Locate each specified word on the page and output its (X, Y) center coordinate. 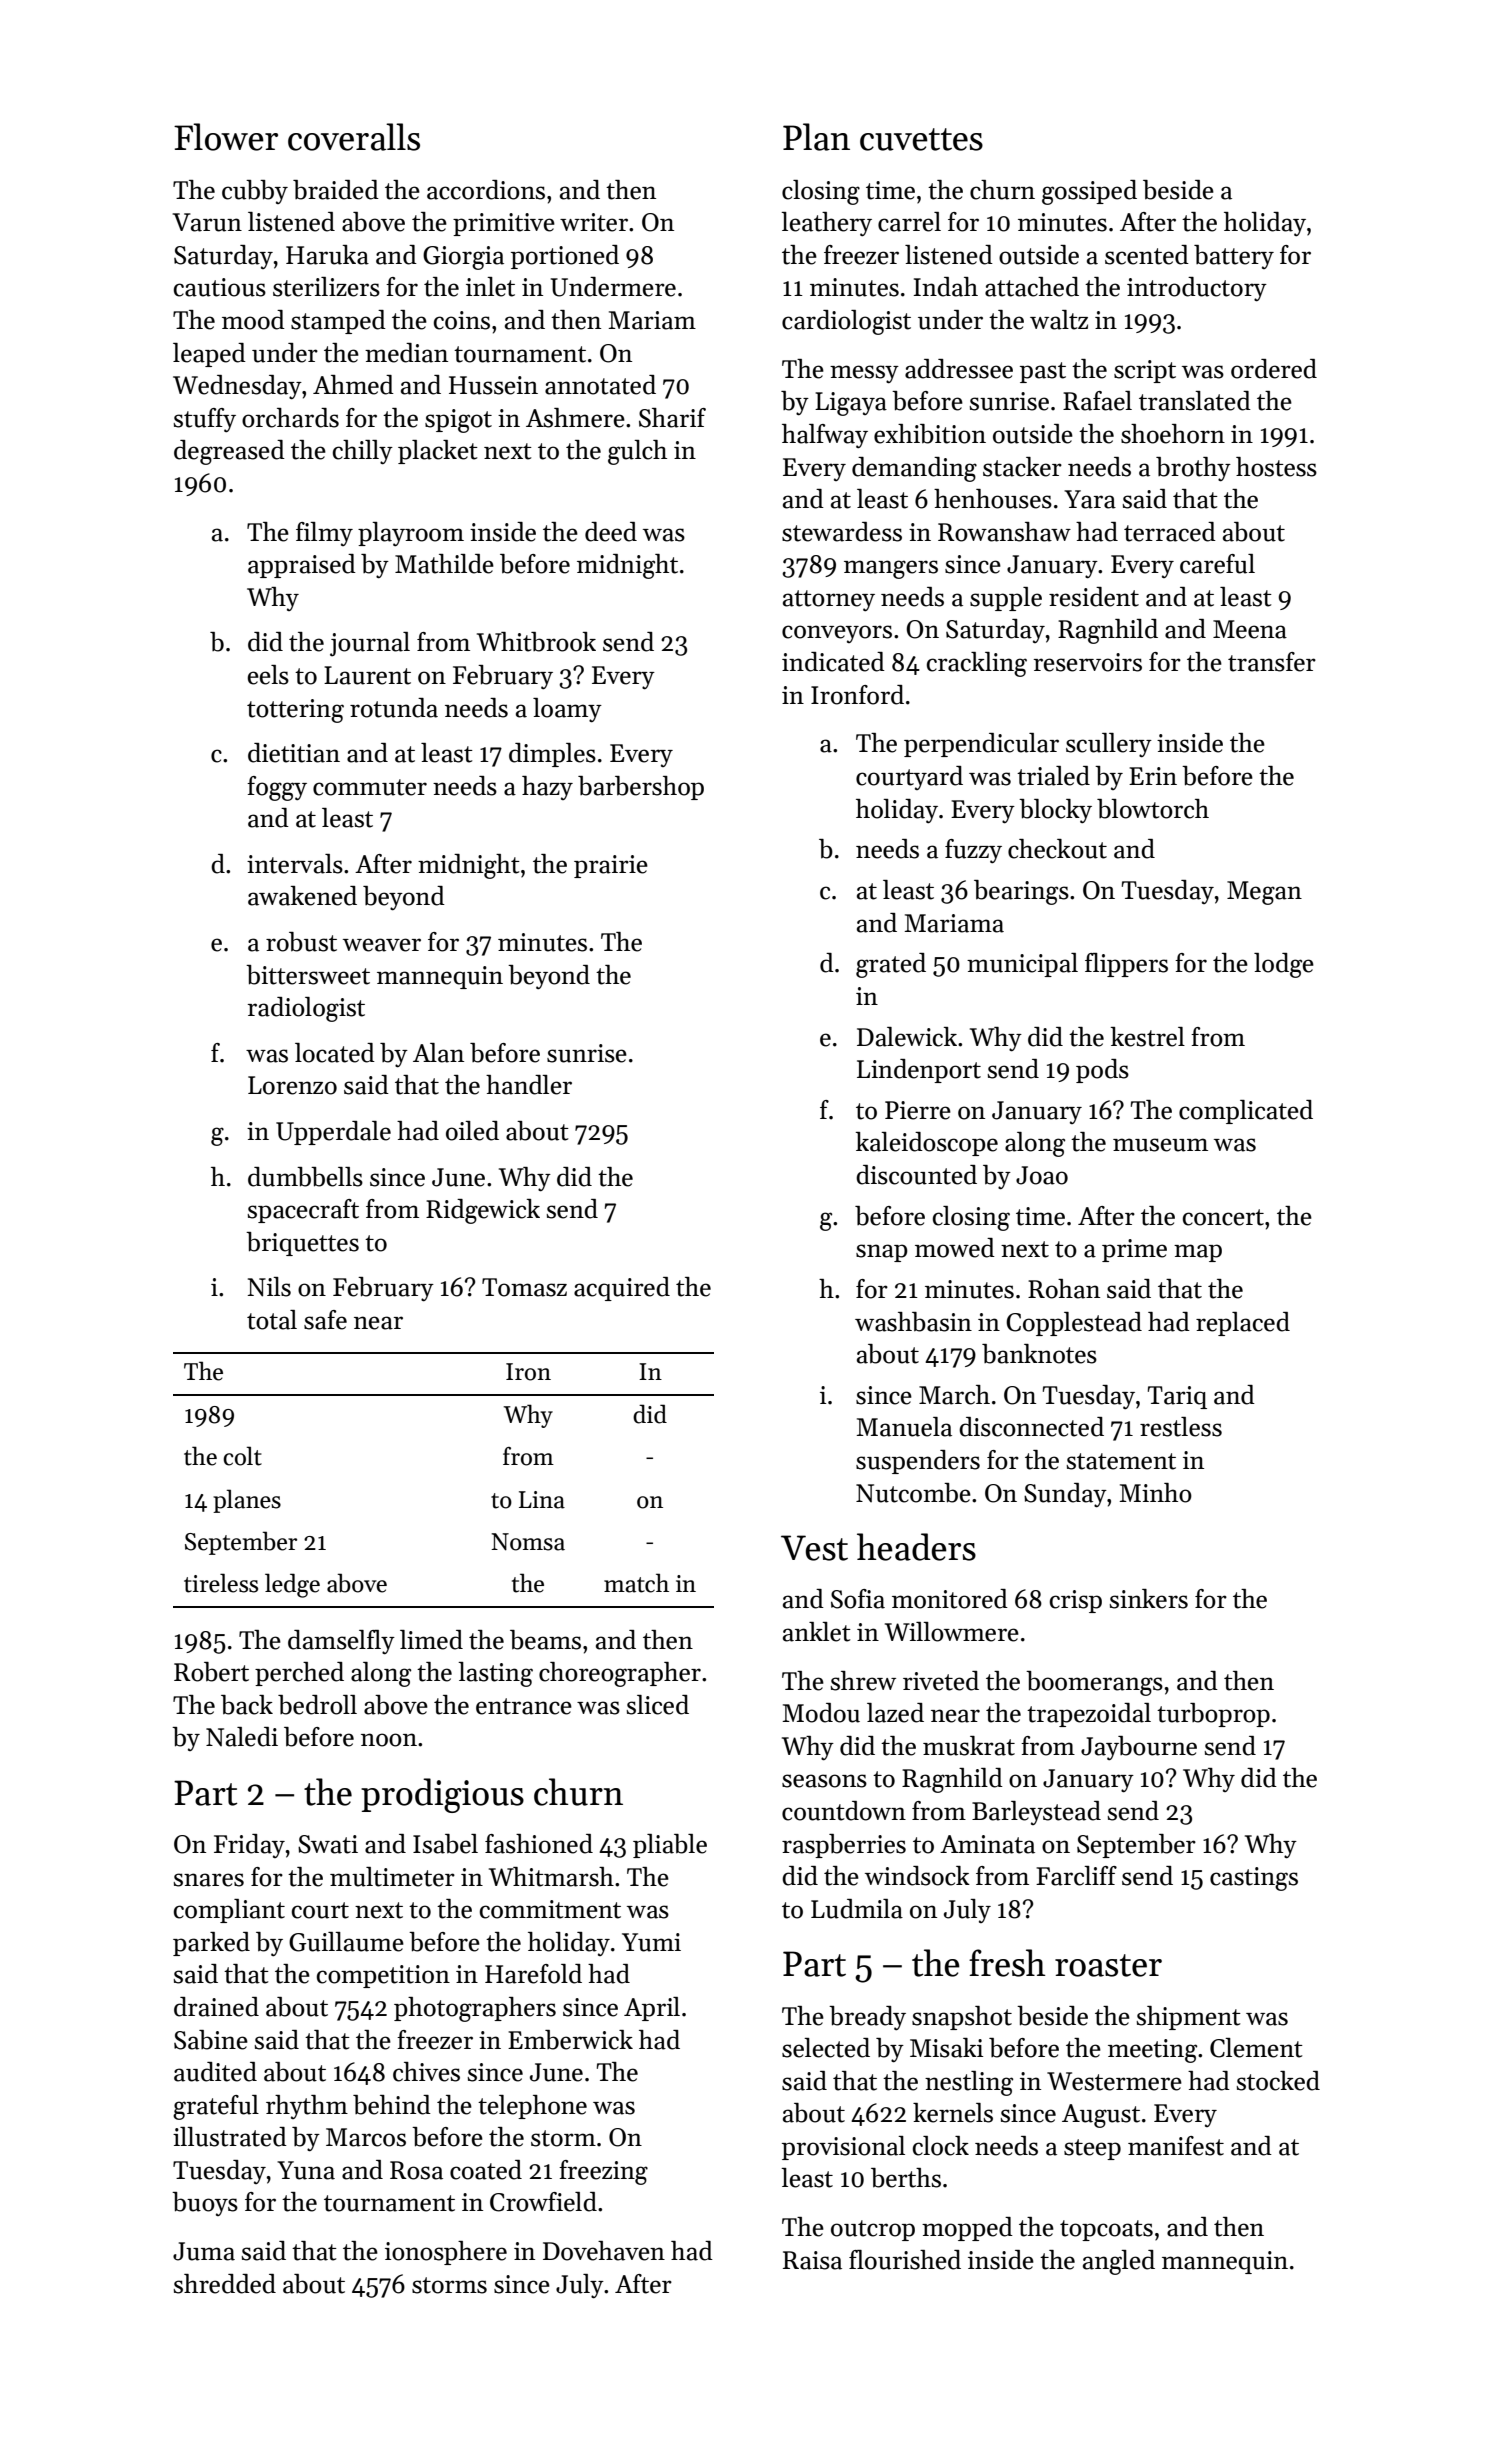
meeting (1152, 2051)
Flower (226, 137)
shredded (225, 2284)
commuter (370, 787)
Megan (1264, 893)
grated (891, 965)
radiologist (306, 1009)
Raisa (812, 2260)
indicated (833, 662)
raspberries (844, 1846)
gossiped (1089, 192)
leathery (826, 224)
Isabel (445, 1844)
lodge (1284, 965)
